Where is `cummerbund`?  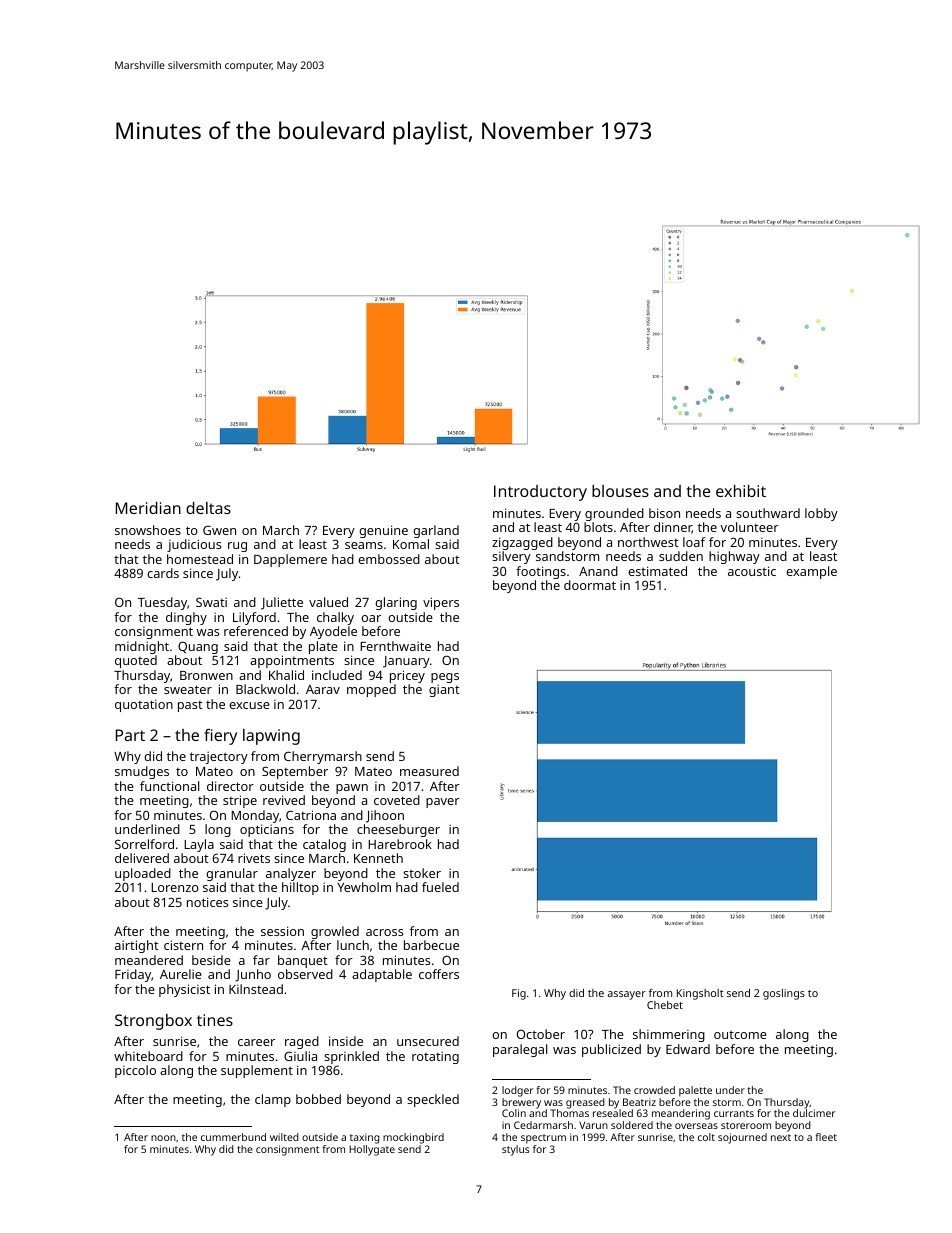
cummerbund is located at coordinates (233, 1137).
